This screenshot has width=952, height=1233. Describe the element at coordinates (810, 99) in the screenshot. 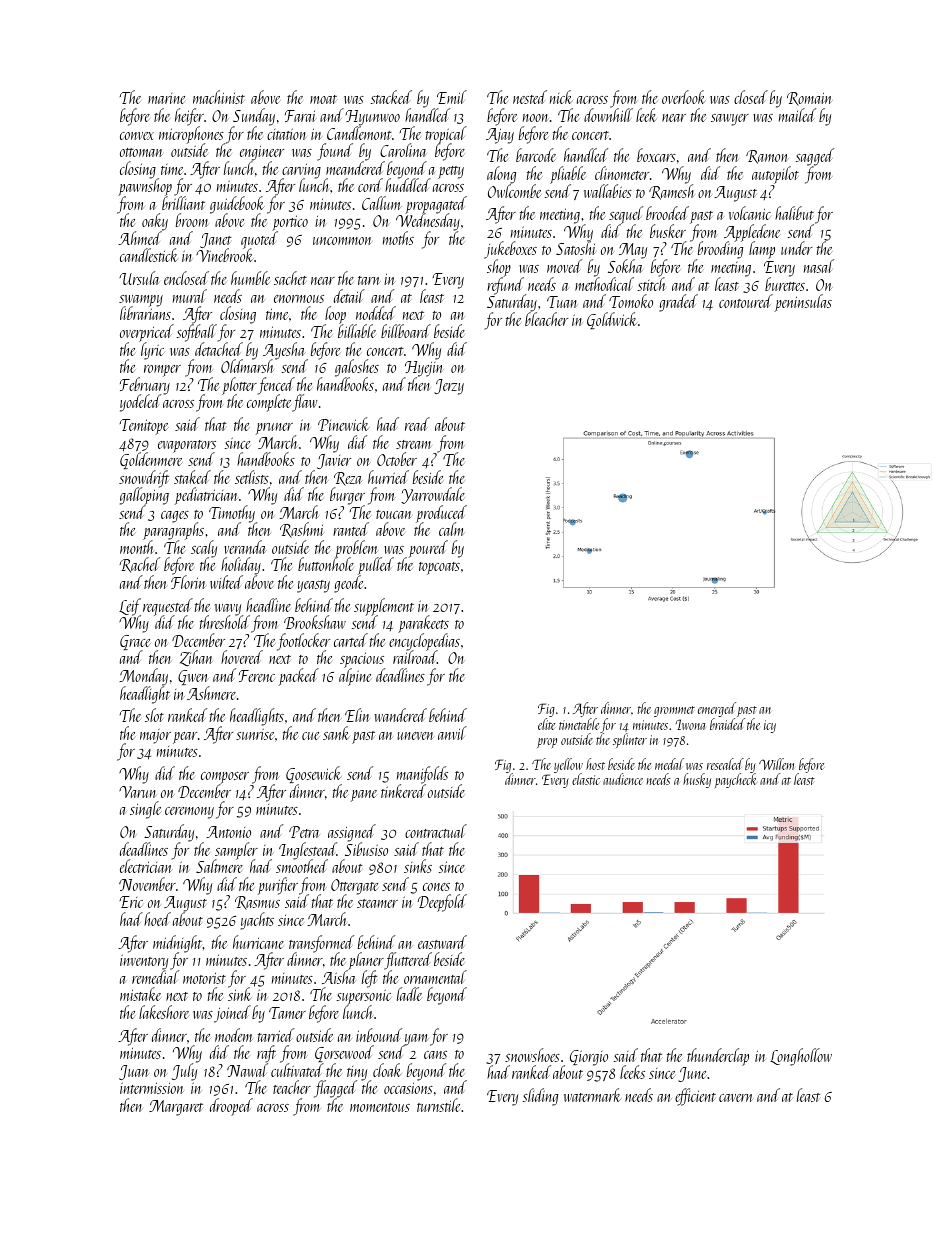

I see `Romain` at that location.
